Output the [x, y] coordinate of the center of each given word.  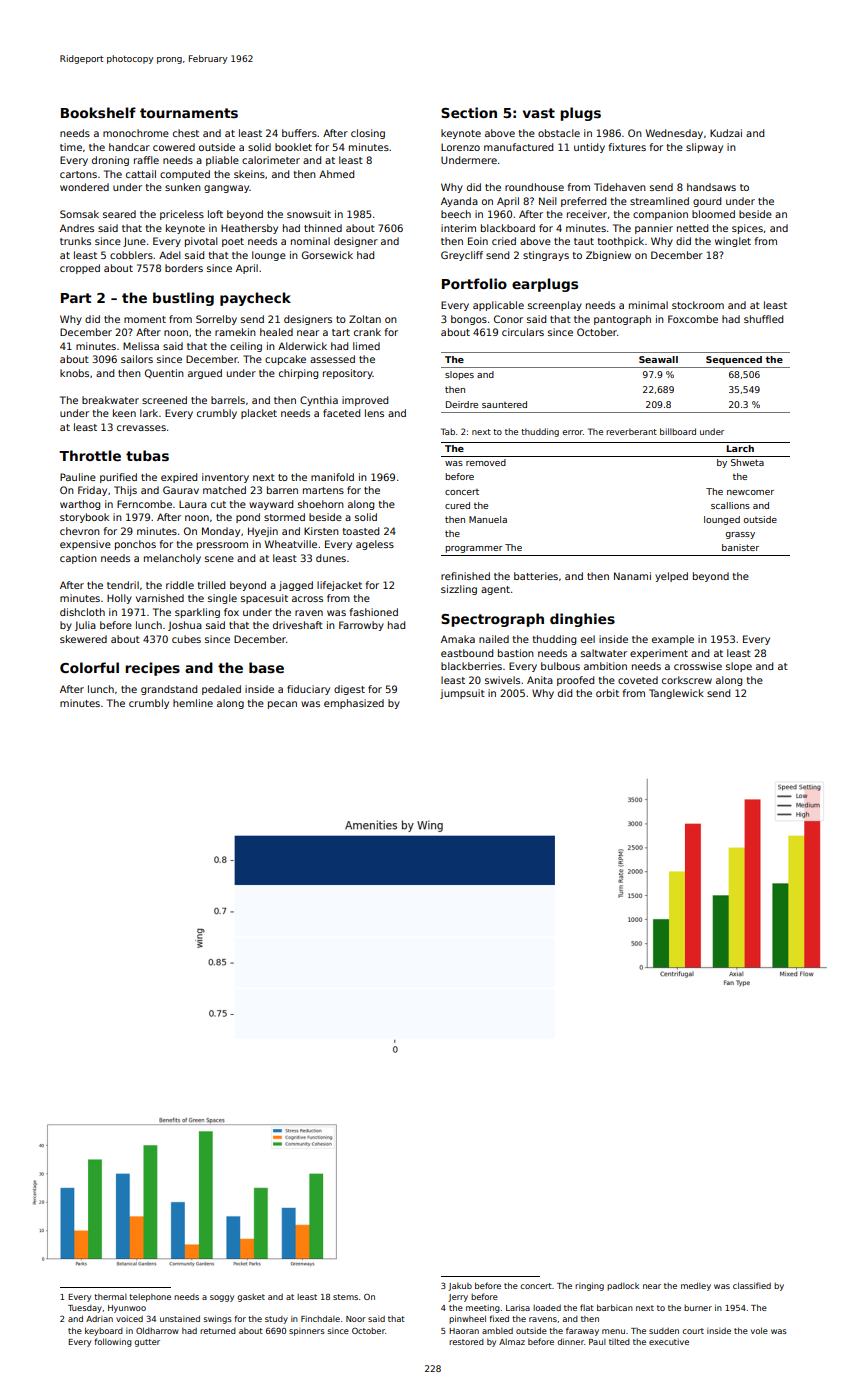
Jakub [460, 1287]
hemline [193, 703]
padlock [623, 1286]
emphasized [354, 704]
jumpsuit [462, 694]
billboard [678, 431]
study [276, 1320]
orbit [607, 693]
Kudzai [726, 133]
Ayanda [459, 202]
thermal [110, 1297]
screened [164, 400]
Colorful [89, 667]
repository [348, 374]
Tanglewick [676, 694]
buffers [299, 133]
